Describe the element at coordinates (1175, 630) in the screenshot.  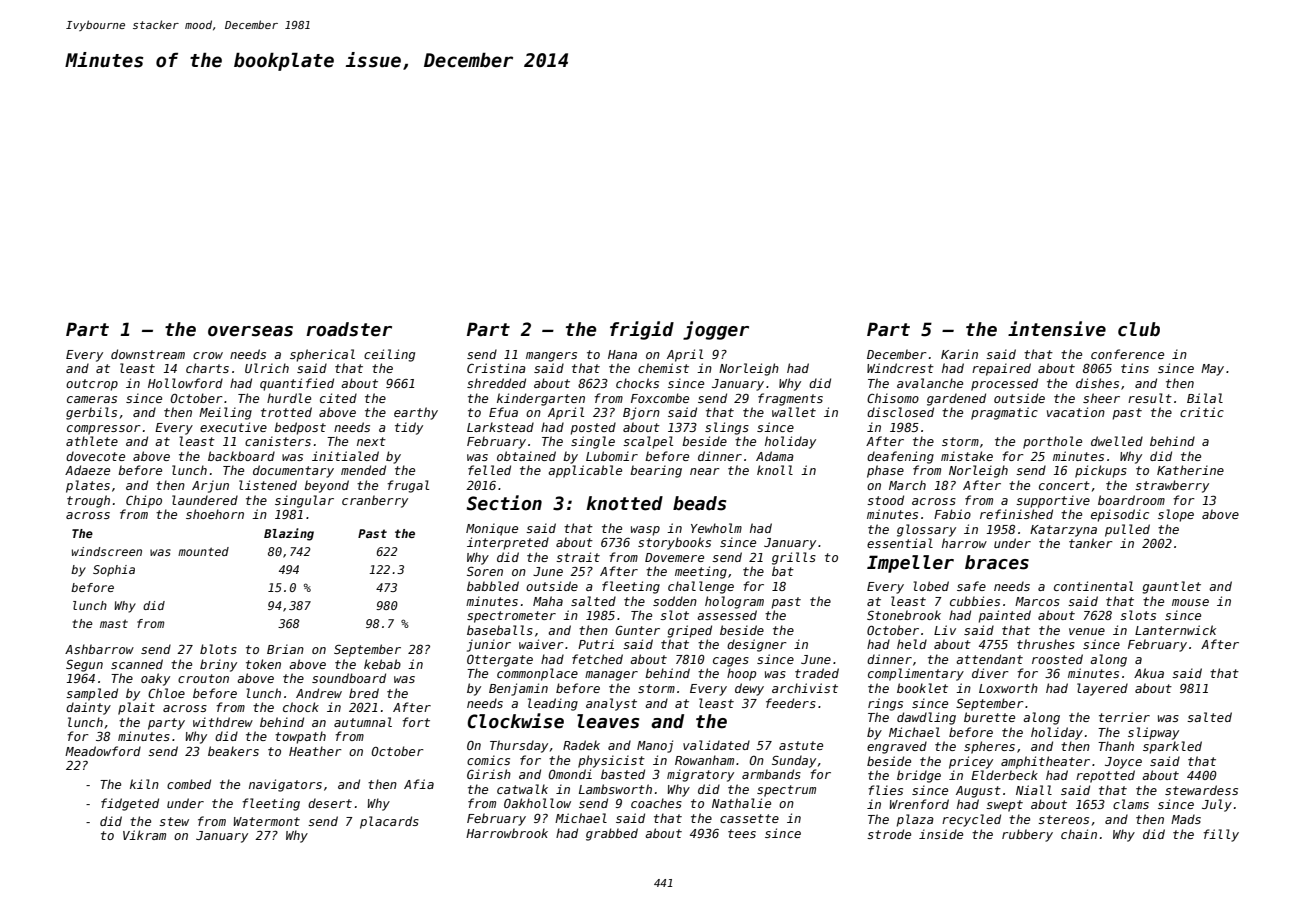
I see `Lanternwick` at that location.
